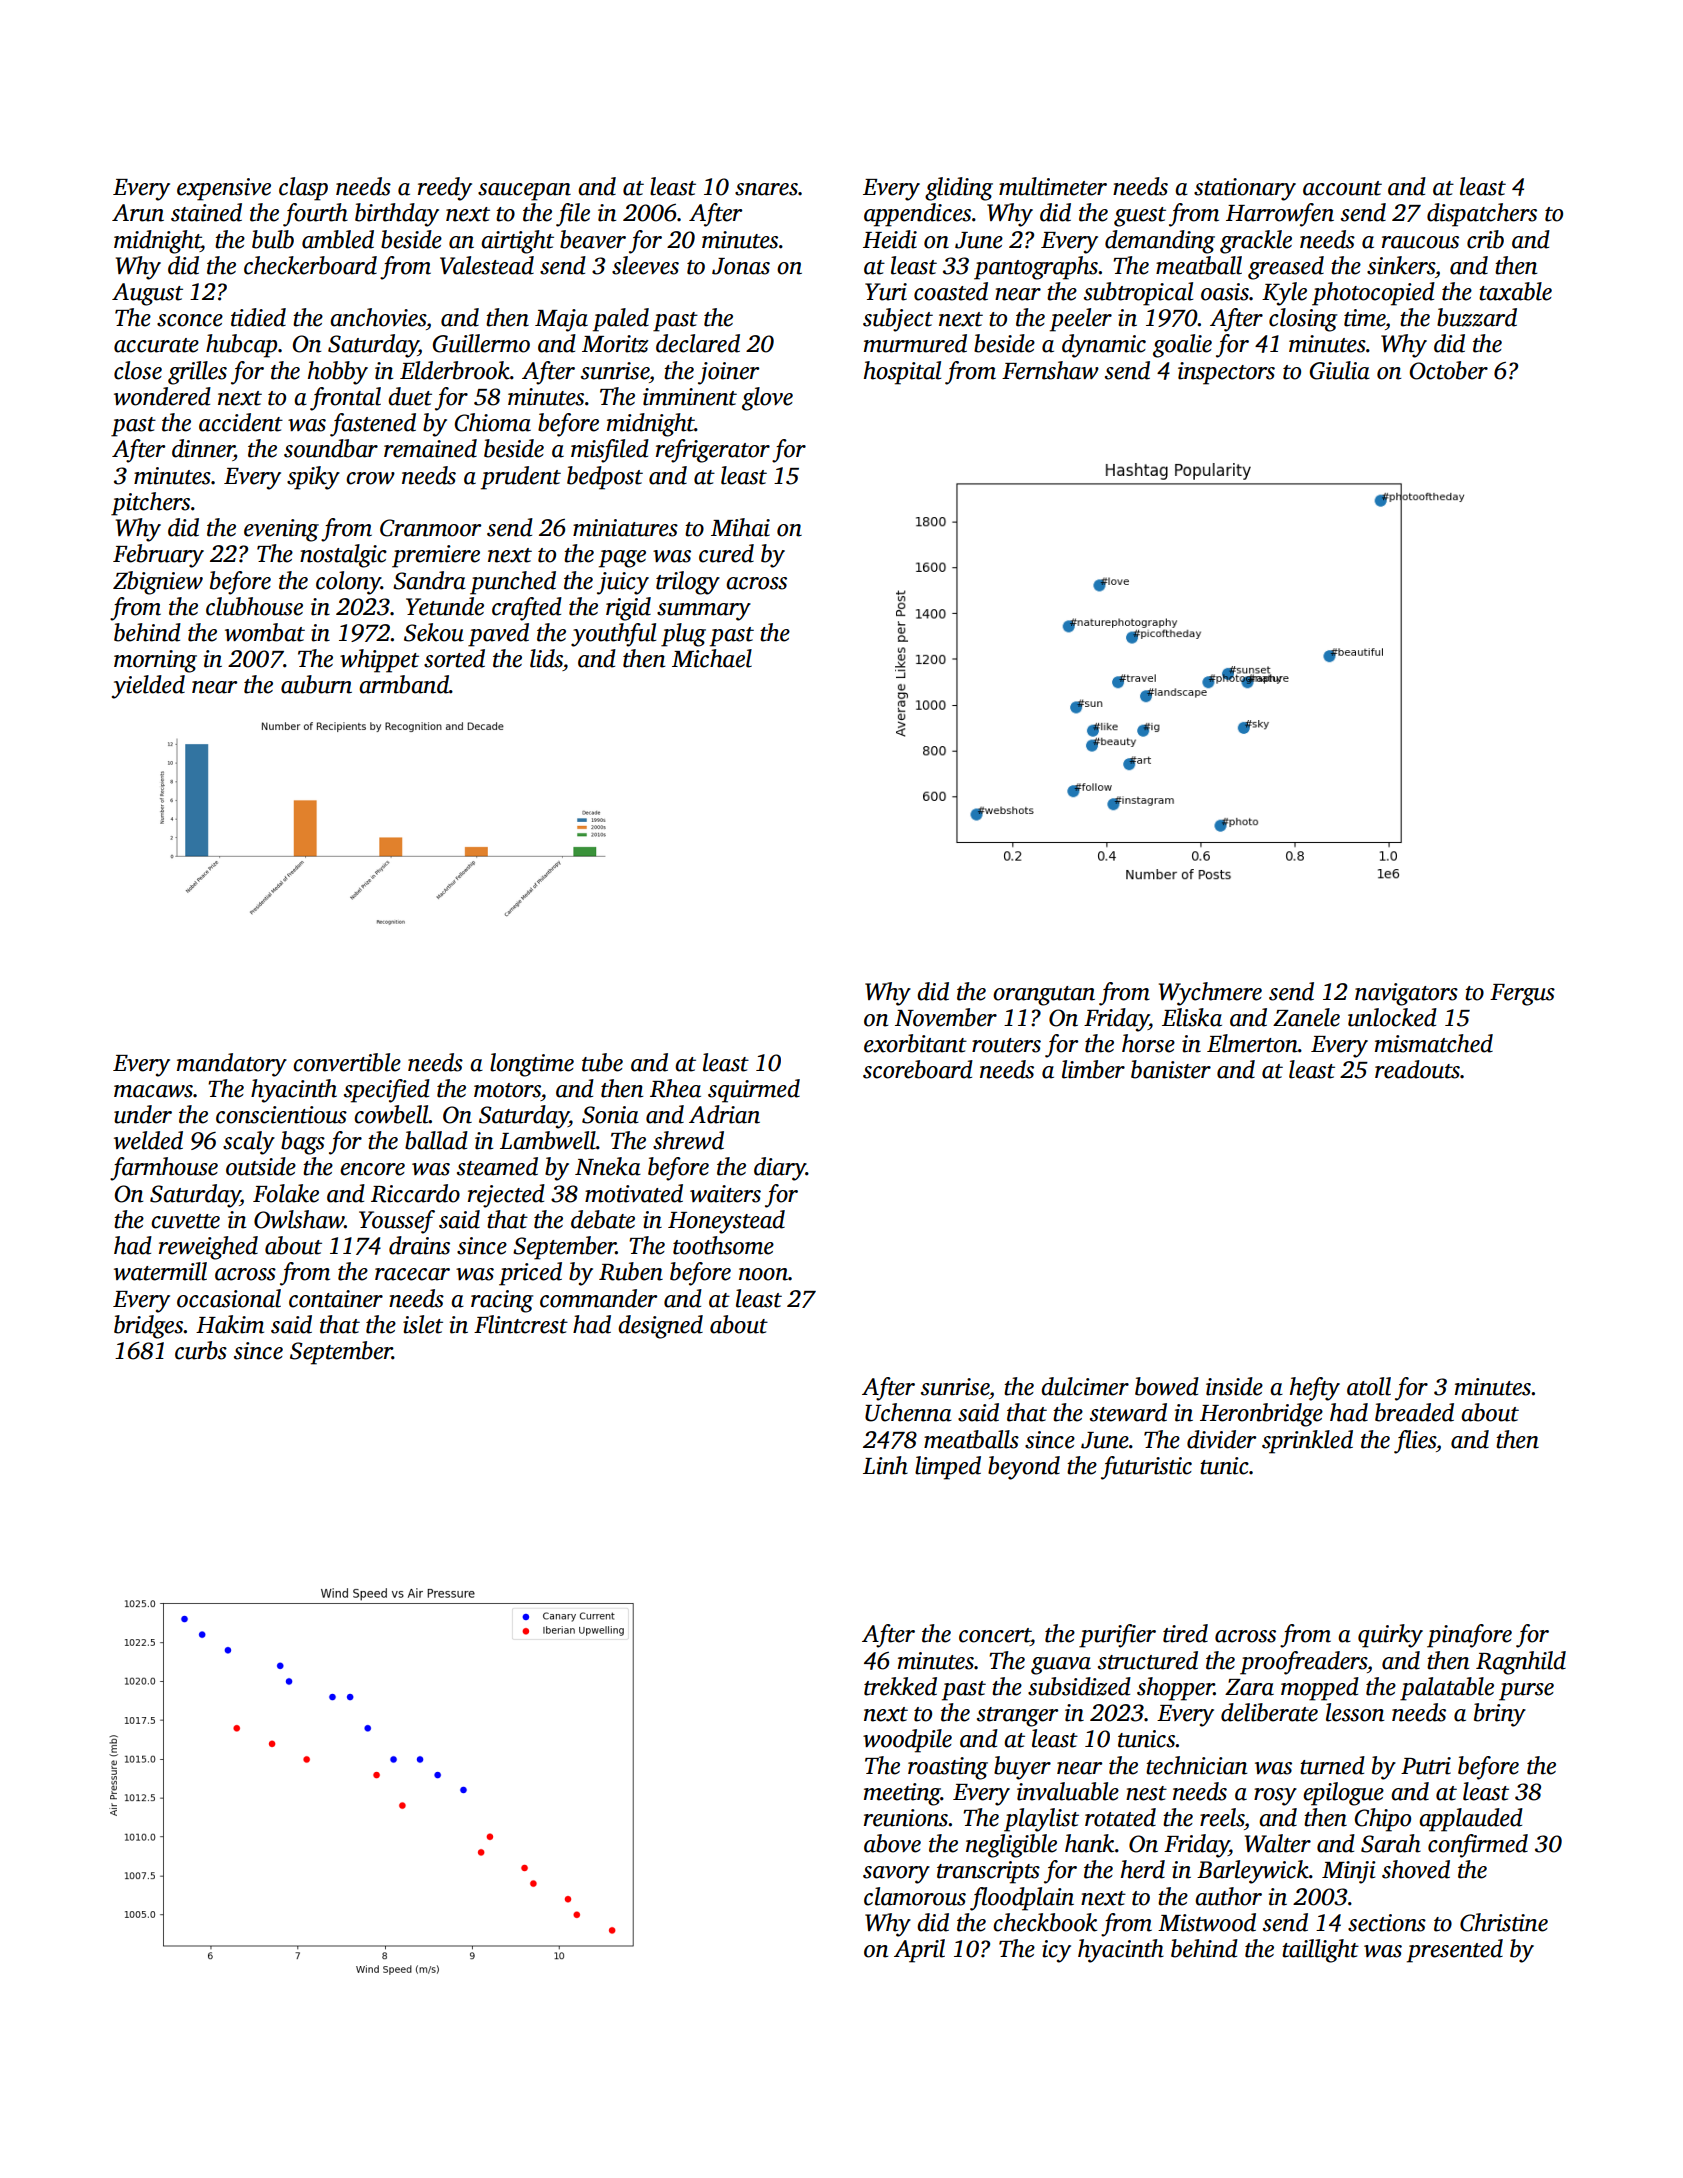  Describe the element at coordinates (524, 192) in the document. I see `saucepan` at that location.
